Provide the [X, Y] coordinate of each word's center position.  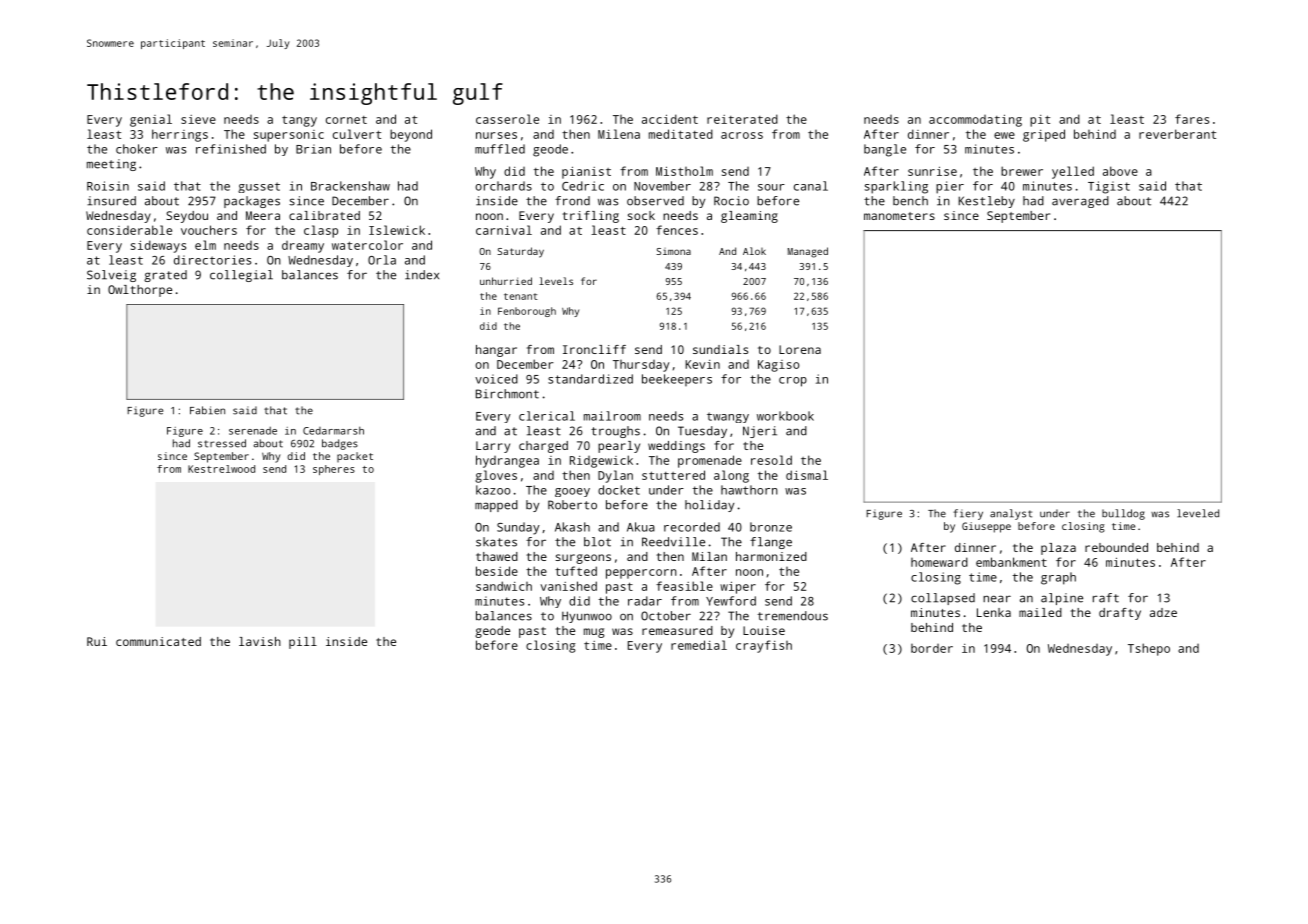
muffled [500, 149]
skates [496, 542]
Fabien [207, 410]
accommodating [975, 120]
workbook [785, 416]
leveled [1198, 513]
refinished [231, 149]
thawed [497, 556]
